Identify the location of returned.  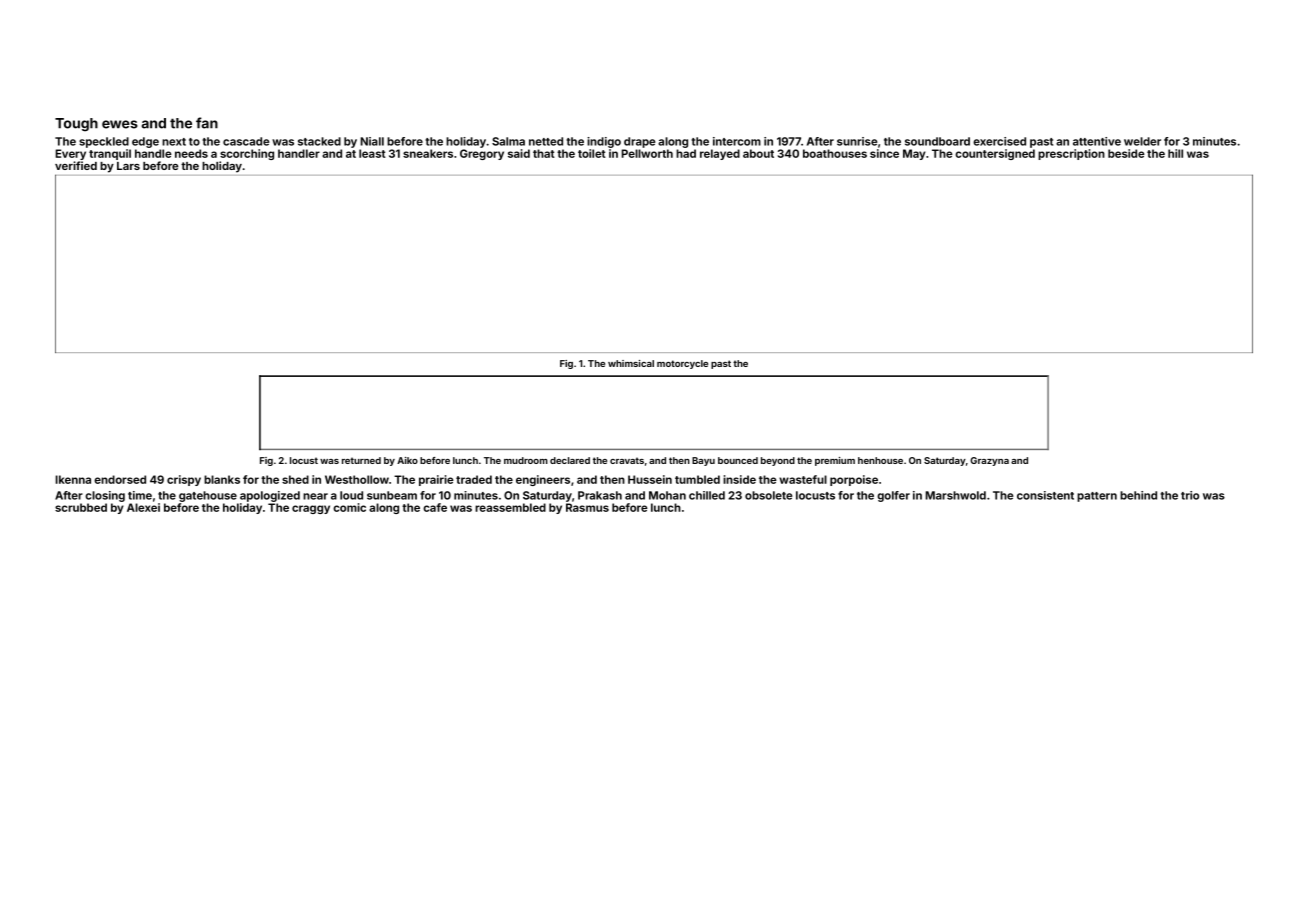
(361, 460).
